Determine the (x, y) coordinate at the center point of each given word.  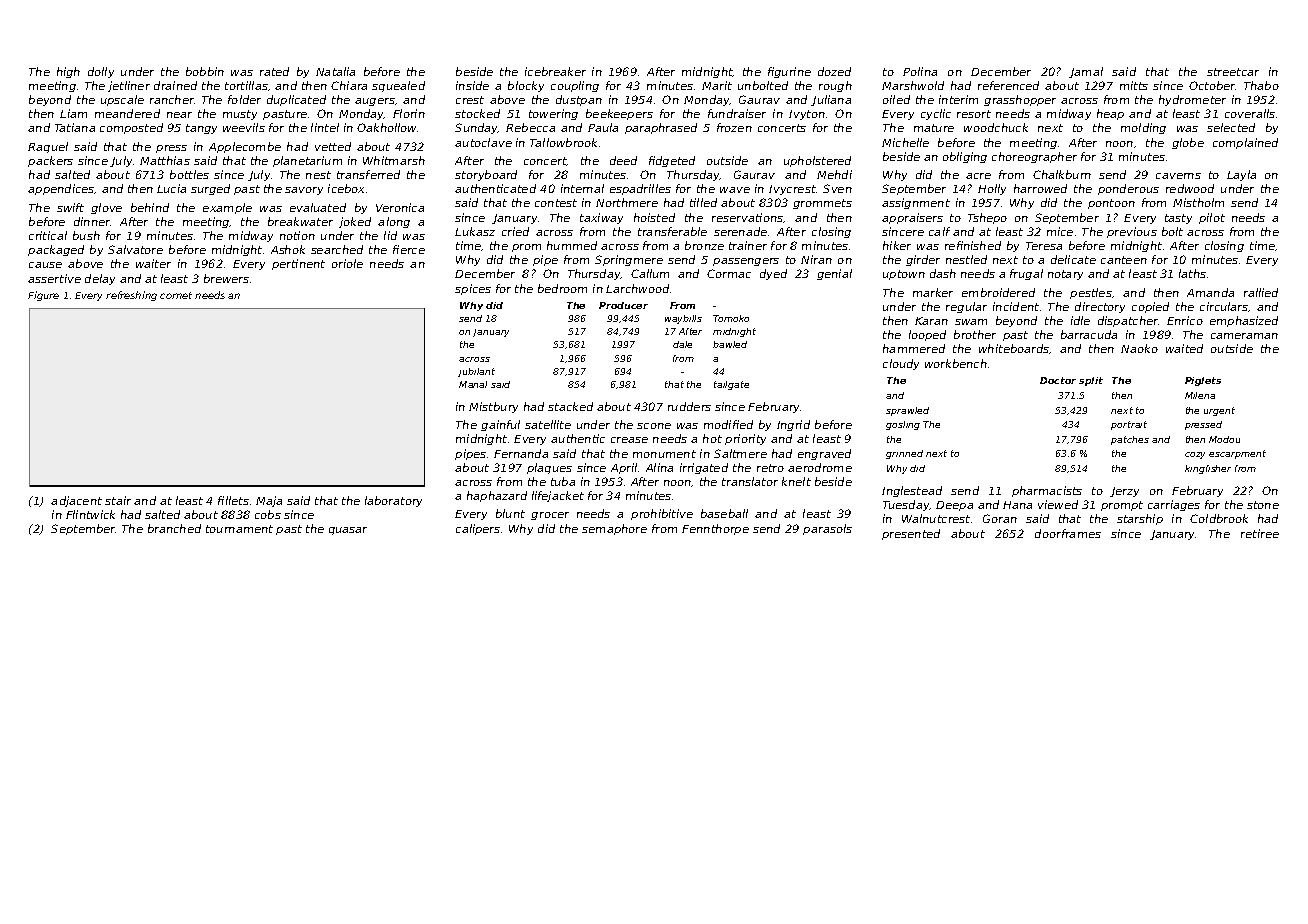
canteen (1124, 260)
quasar (348, 531)
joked (355, 222)
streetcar (1233, 72)
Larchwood (637, 288)
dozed (834, 71)
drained (175, 85)
